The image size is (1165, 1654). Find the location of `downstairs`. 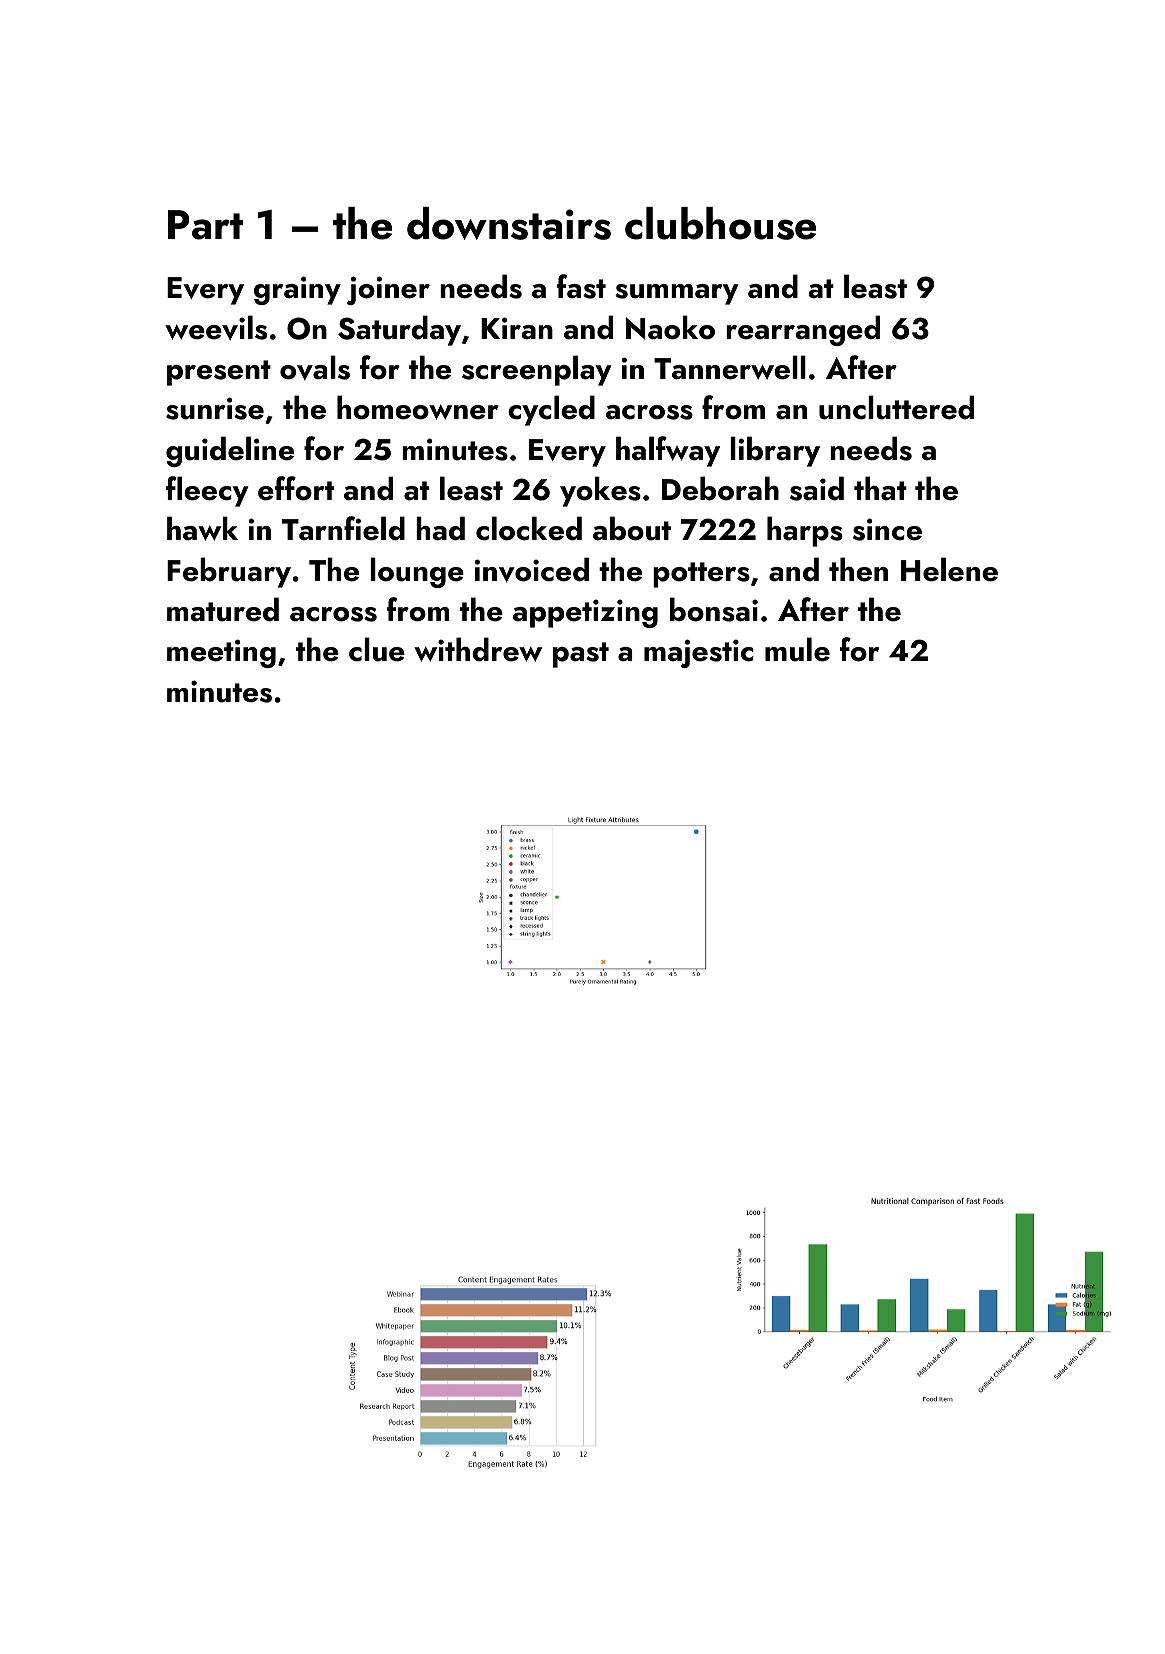

downstairs is located at coordinates (509, 223).
